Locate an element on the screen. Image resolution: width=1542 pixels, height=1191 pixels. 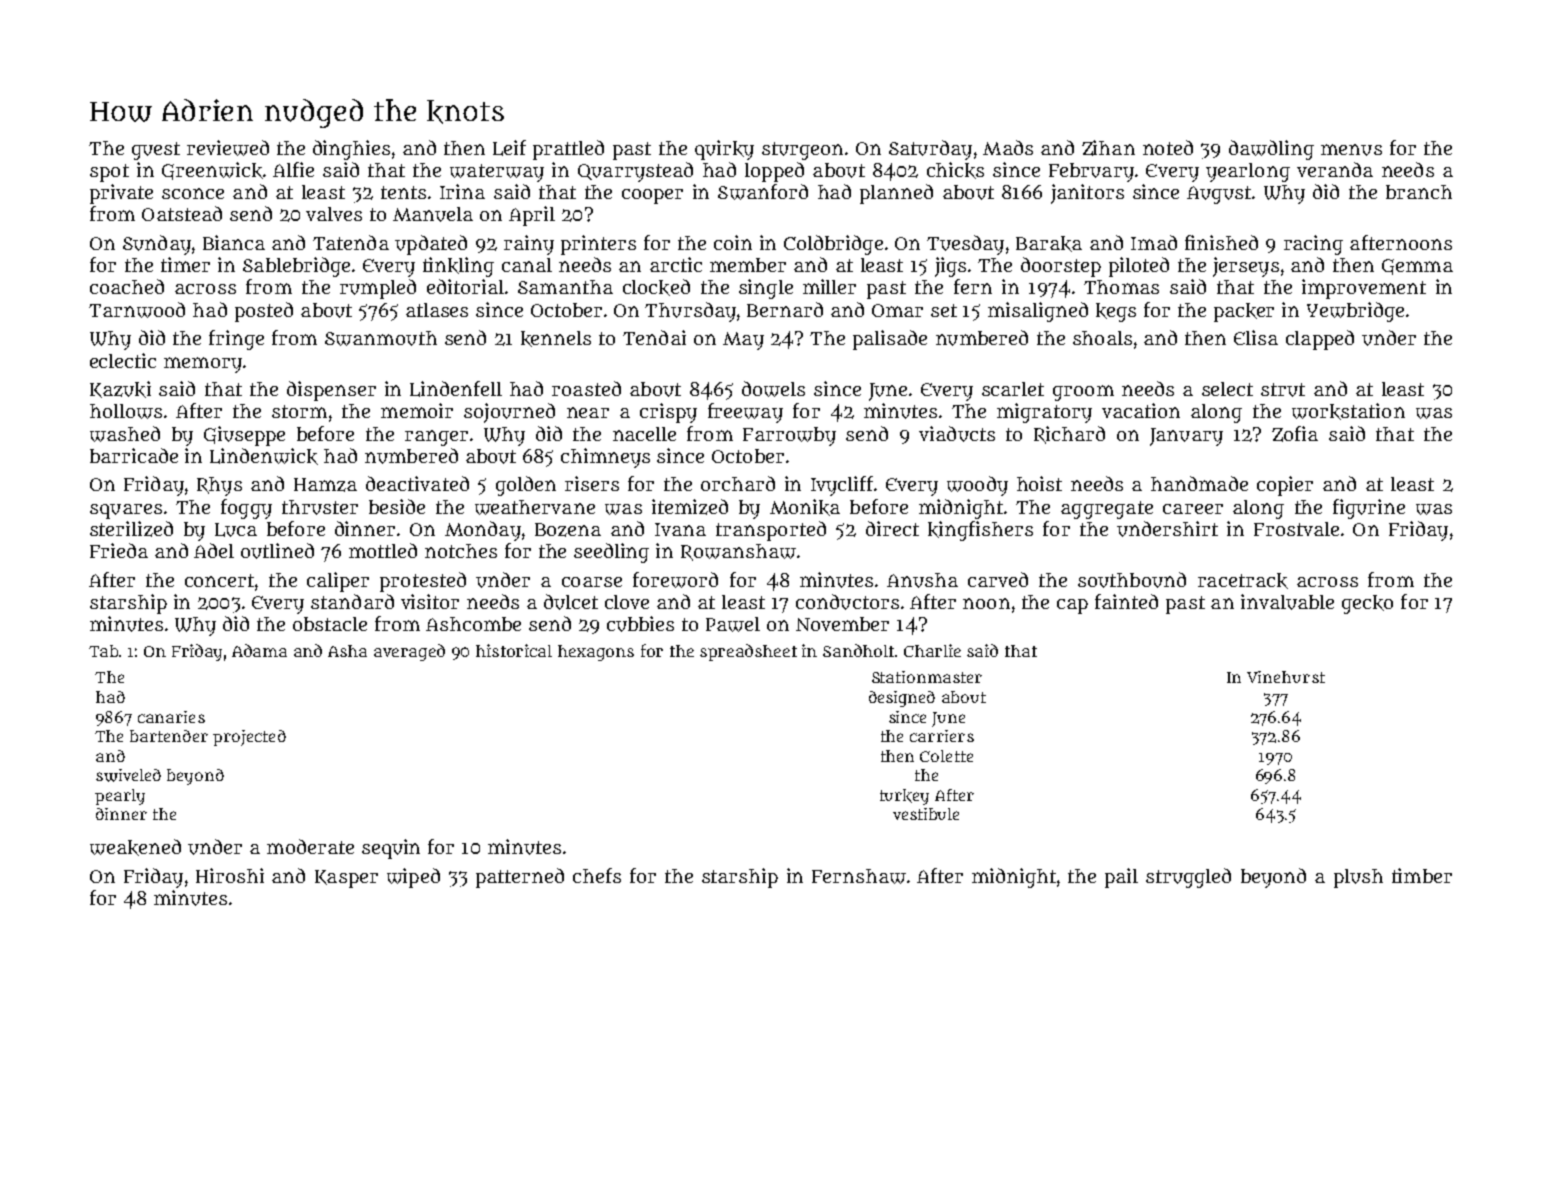
Alfie is located at coordinates (293, 169).
